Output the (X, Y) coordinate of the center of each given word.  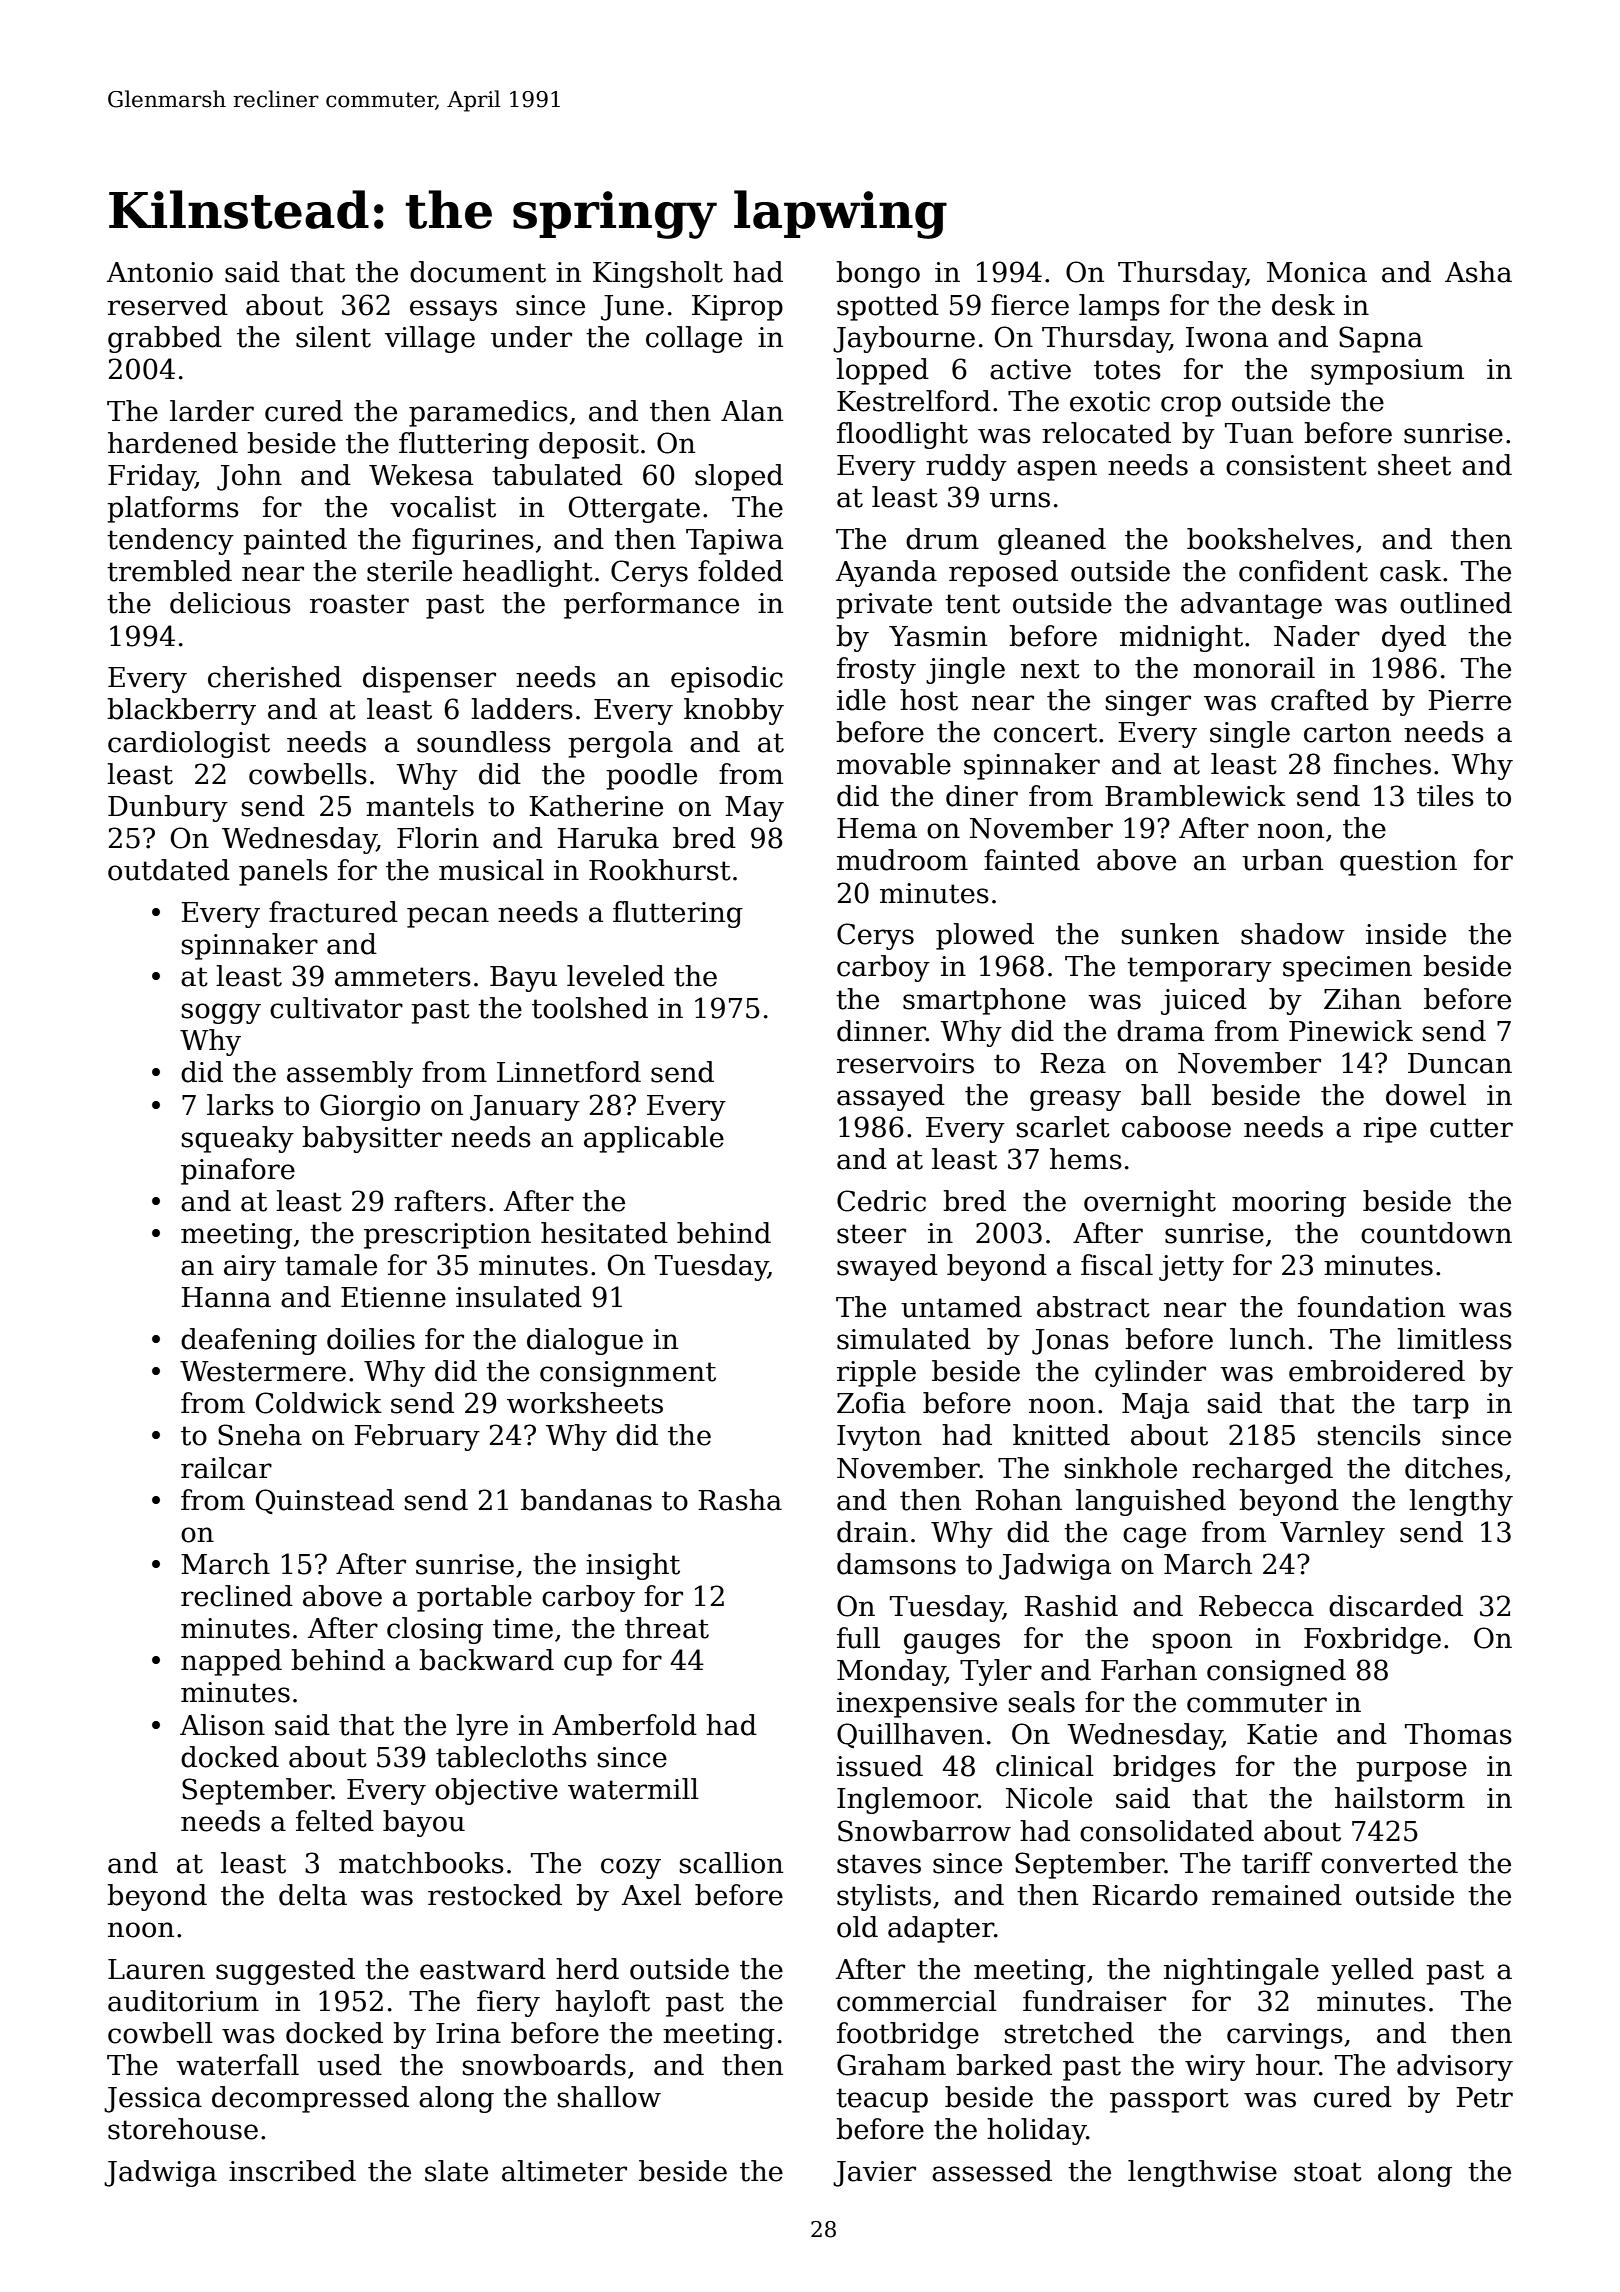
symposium (1387, 372)
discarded (1396, 1606)
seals (1042, 1702)
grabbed (165, 339)
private (884, 606)
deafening (249, 1341)
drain (872, 1532)
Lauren (156, 1969)
